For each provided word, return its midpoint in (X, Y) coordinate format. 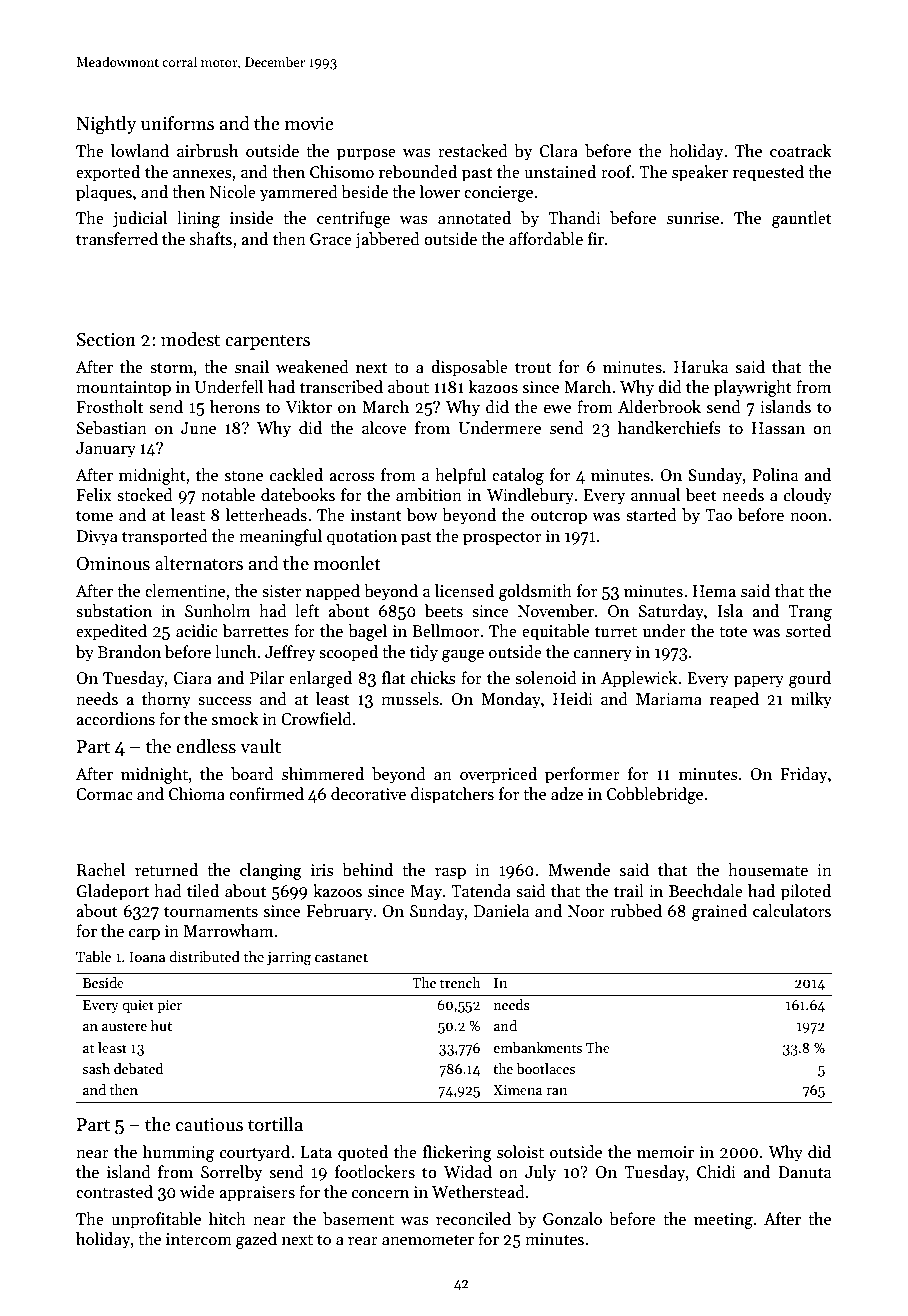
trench (460, 982)
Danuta (804, 1172)
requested (768, 173)
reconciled (473, 1219)
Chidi (716, 1172)
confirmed (266, 793)
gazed (256, 1240)
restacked (473, 151)
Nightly (106, 125)
